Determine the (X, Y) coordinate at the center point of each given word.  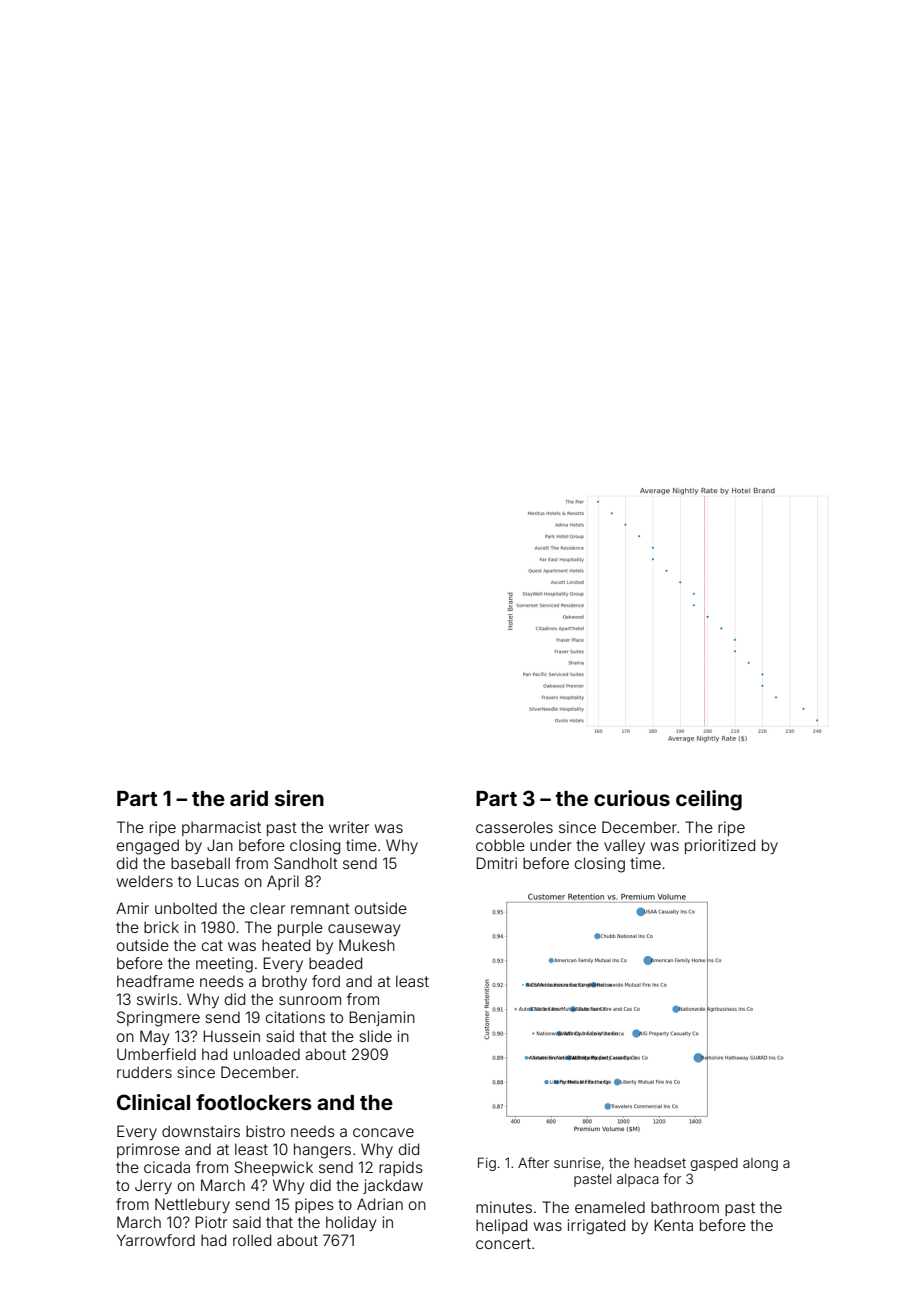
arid (249, 798)
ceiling (709, 800)
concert (503, 1243)
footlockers (254, 1102)
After (533, 1162)
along (760, 1164)
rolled (252, 1240)
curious (632, 798)
